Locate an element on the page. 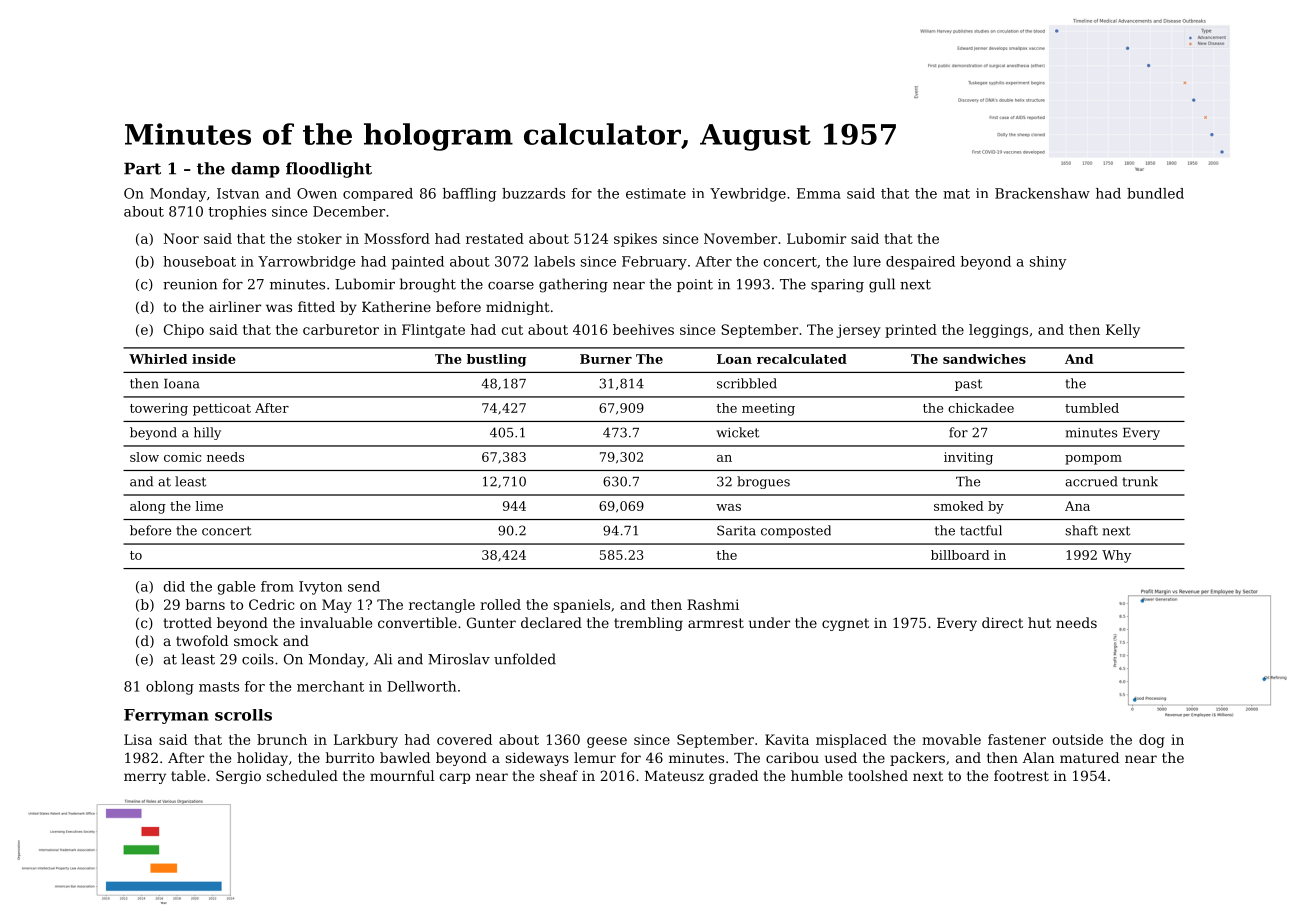 Image resolution: width=1308 pixels, height=924 pixels. direct is located at coordinates (1002, 622).
